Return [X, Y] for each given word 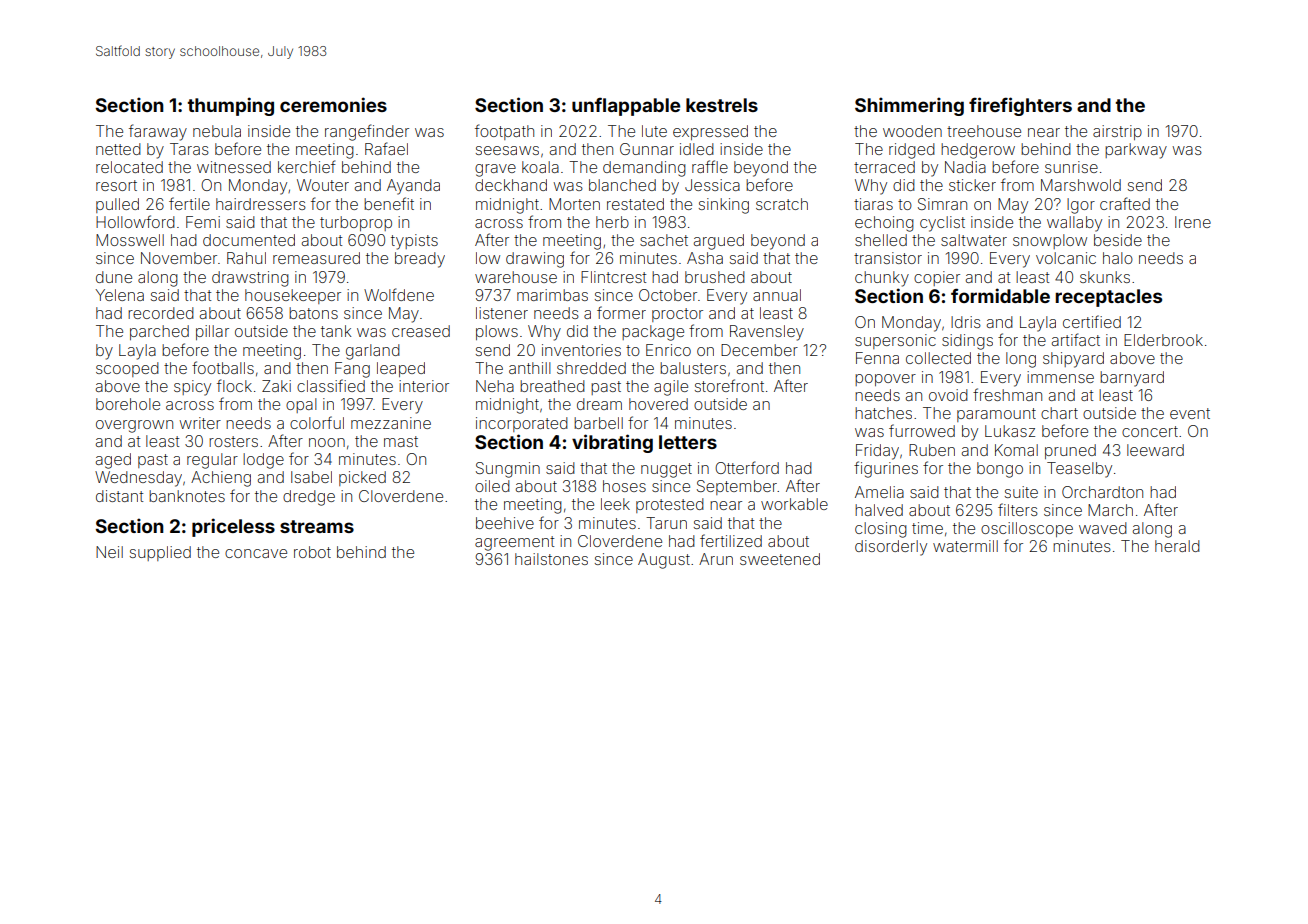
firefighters [1020, 106]
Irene [1193, 222]
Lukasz [1010, 431]
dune [114, 277]
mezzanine [391, 423]
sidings [967, 342]
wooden [912, 131]
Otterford [747, 467]
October [668, 295]
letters [688, 442]
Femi [203, 222]
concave [256, 553]
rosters [233, 441]
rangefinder [367, 132]
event [1190, 413]
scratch [782, 204]
